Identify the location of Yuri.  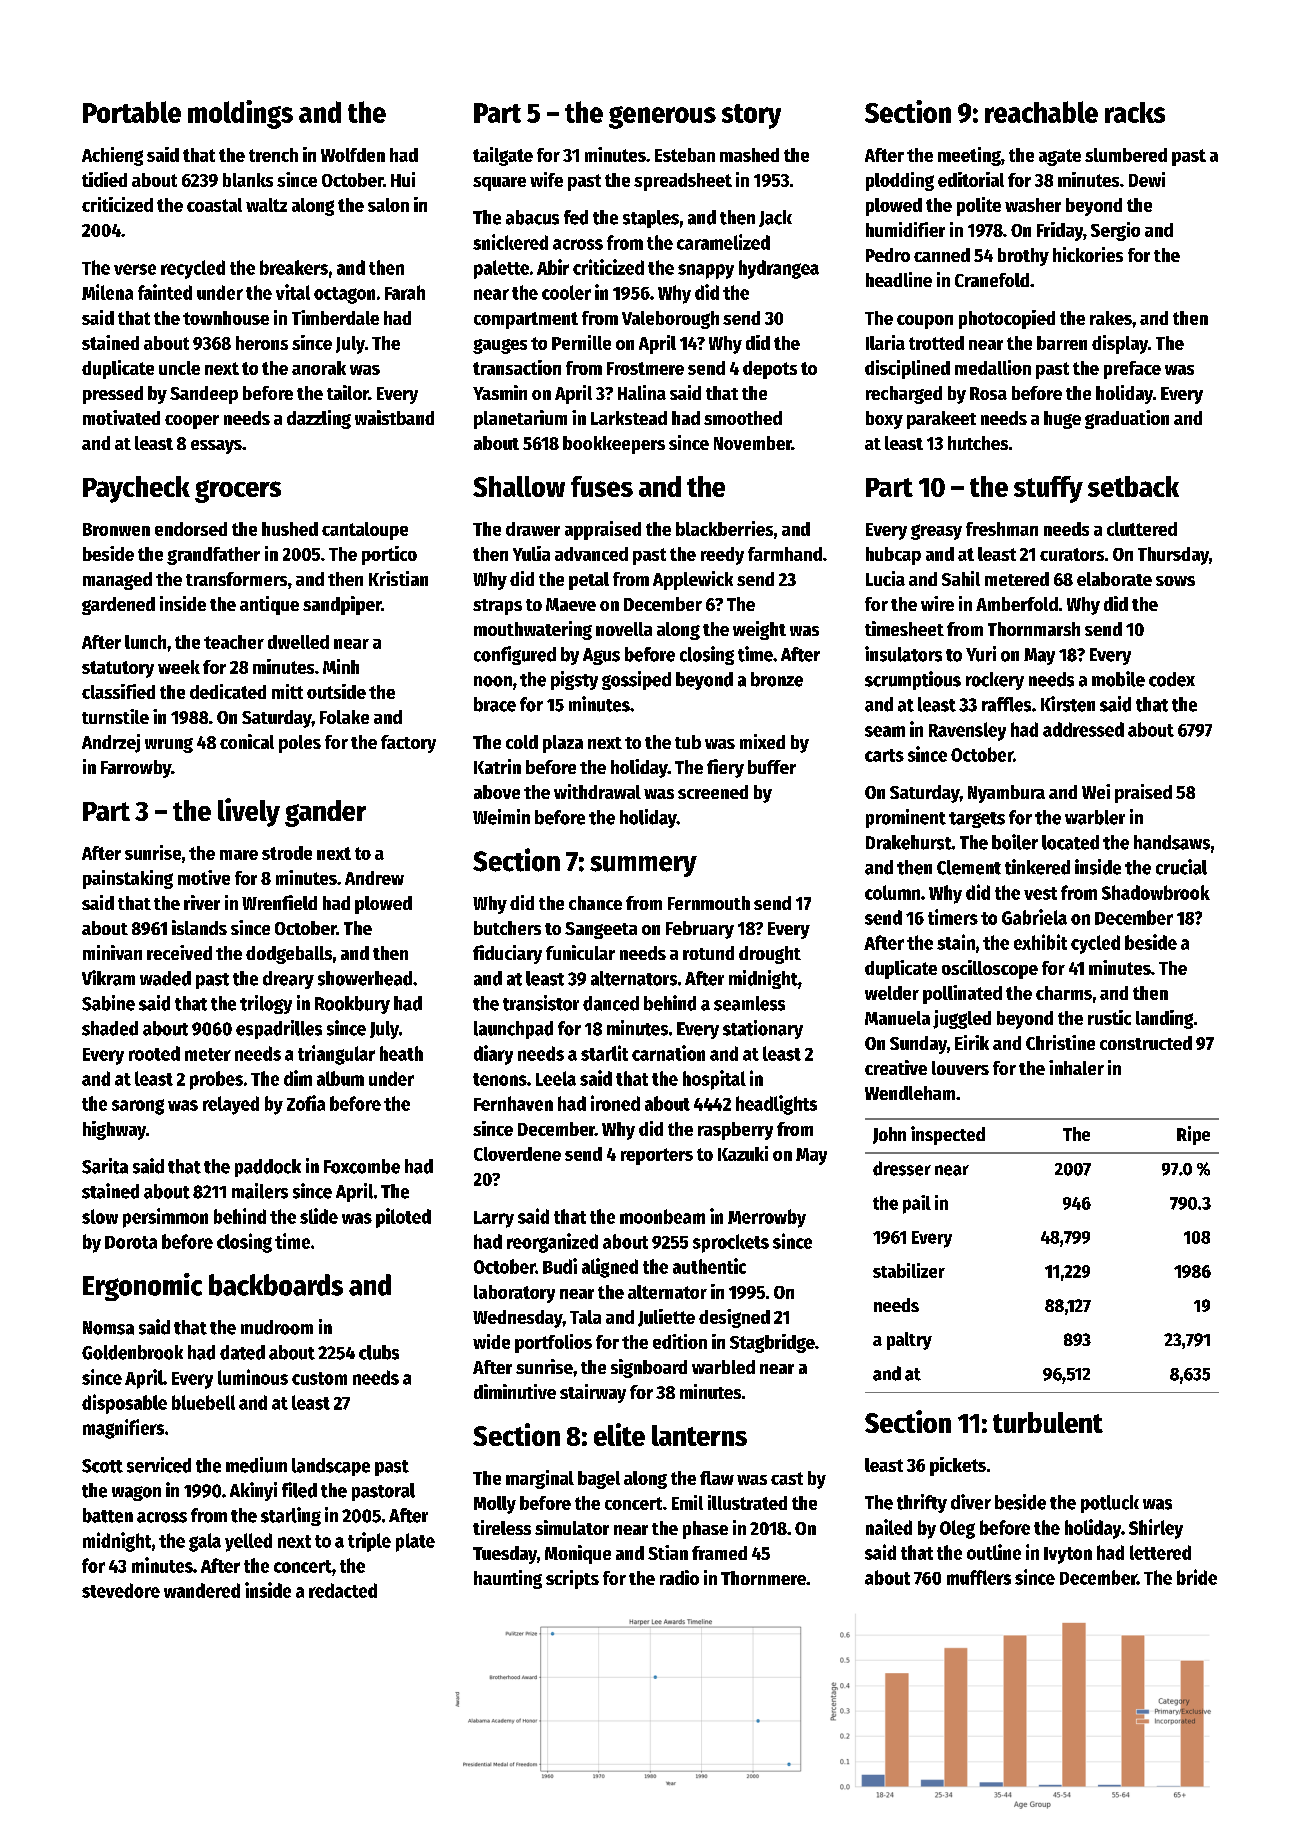
(981, 654).
